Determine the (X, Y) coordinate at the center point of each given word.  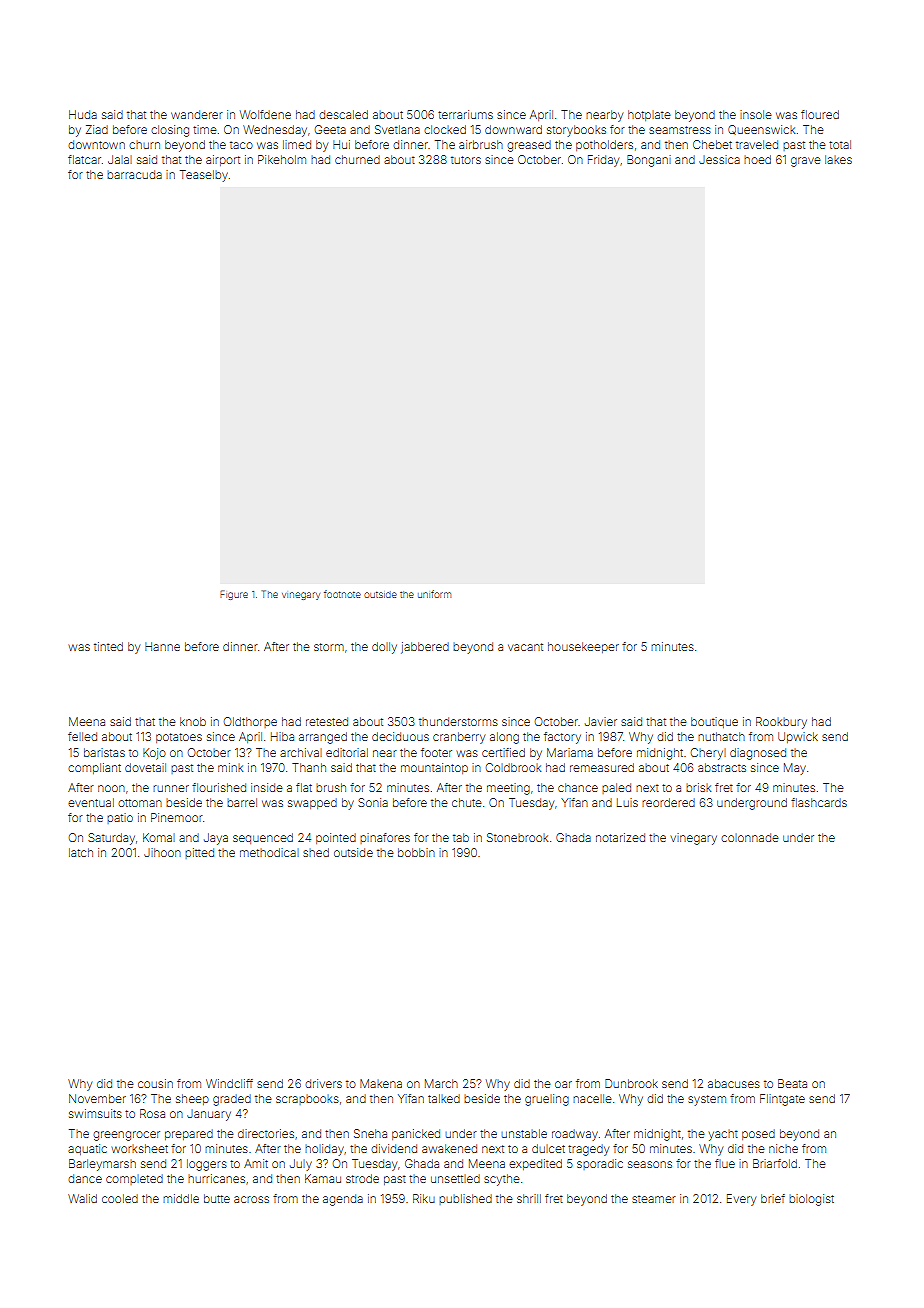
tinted (108, 646)
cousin (155, 1083)
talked (444, 1098)
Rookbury (781, 723)
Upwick (798, 737)
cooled (120, 1198)
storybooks (576, 131)
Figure (234, 595)
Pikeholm (282, 159)
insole (756, 114)
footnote (342, 594)
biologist (811, 1200)
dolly (384, 648)
